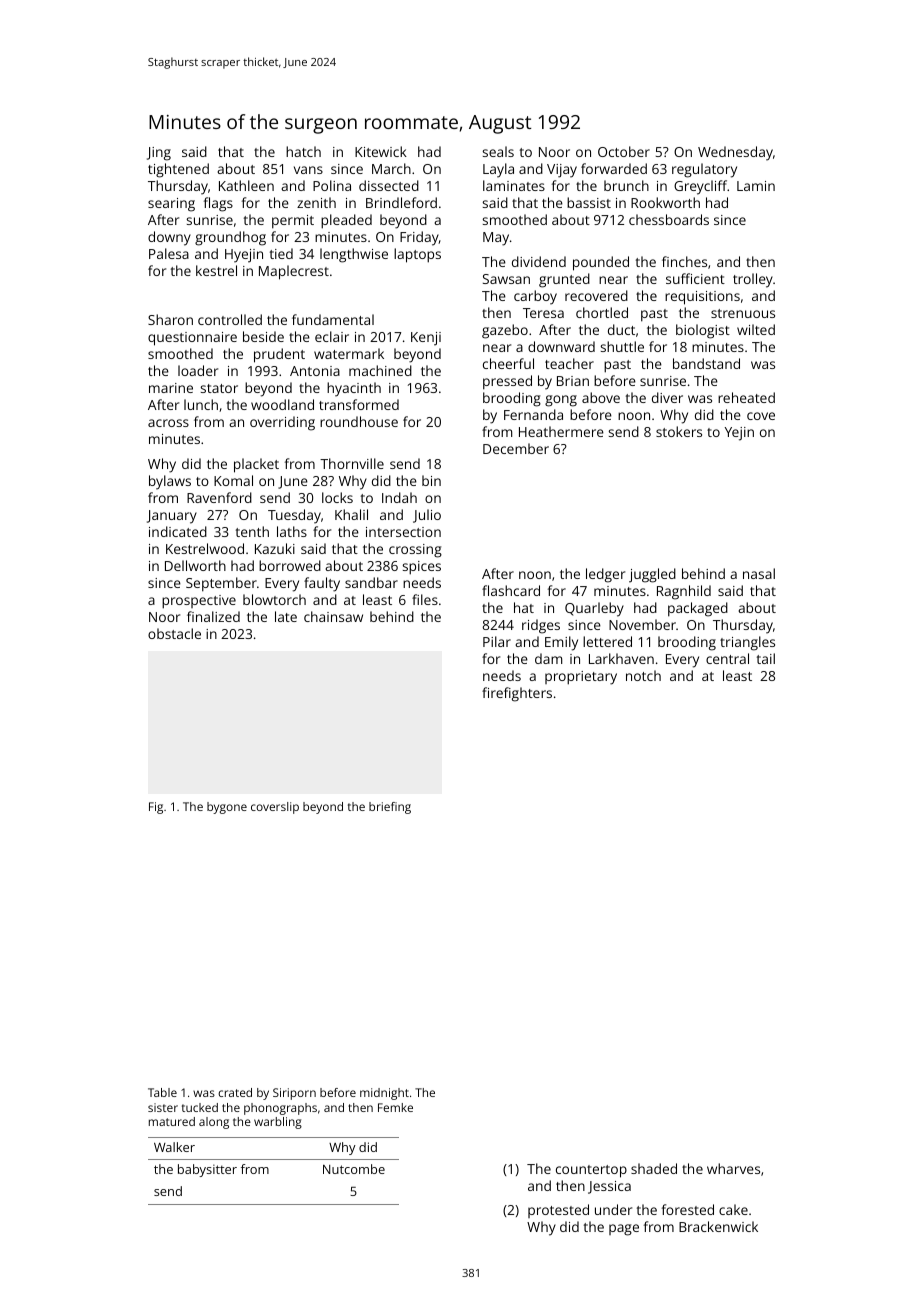 This screenshot has width=924, height=1314. What do you see at coordinates (654, 1168) in the screenshot?
I see `shaded` at bounding box center [654, 1168].
